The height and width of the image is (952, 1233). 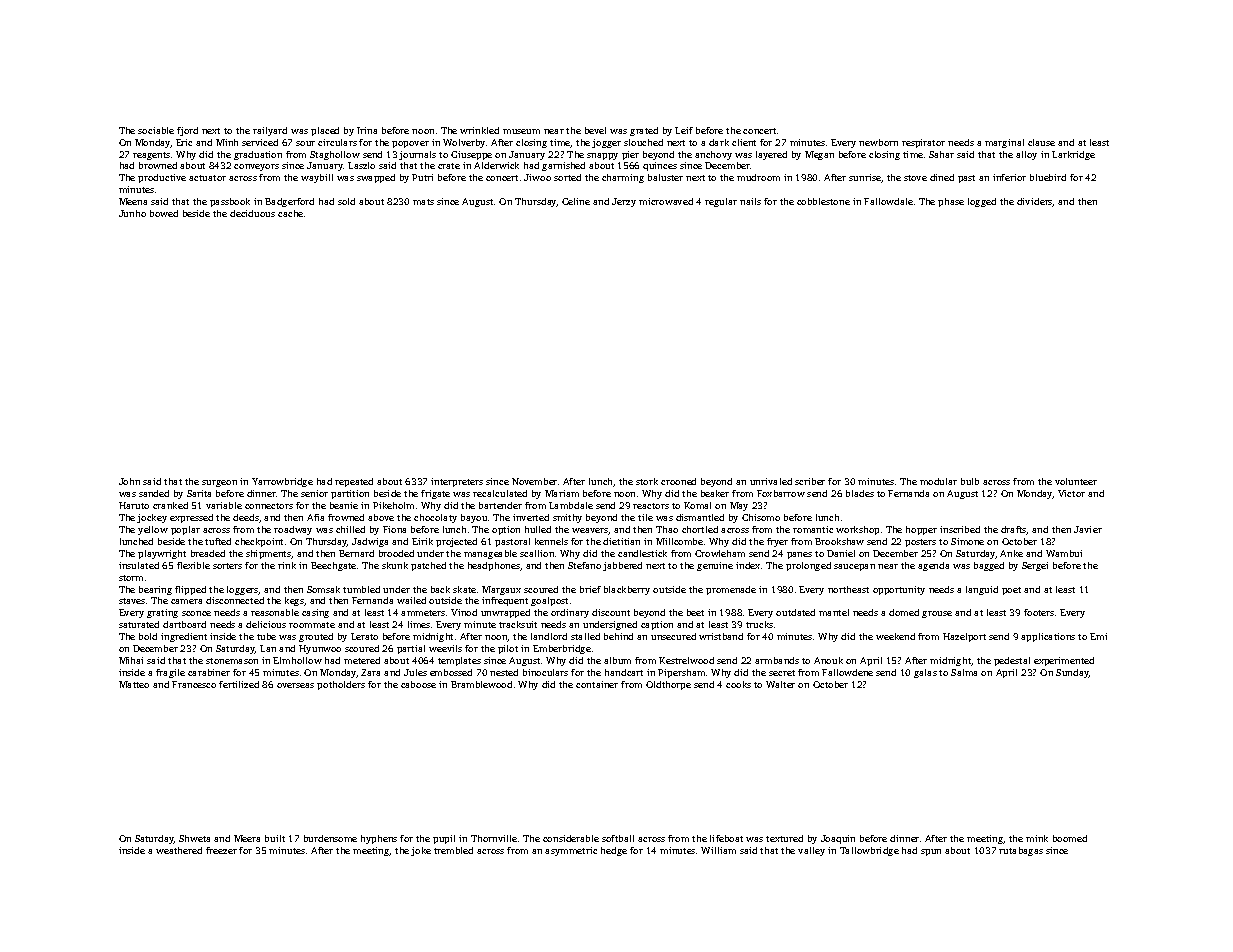 I want to click on index, so click(x=748, y=565).
